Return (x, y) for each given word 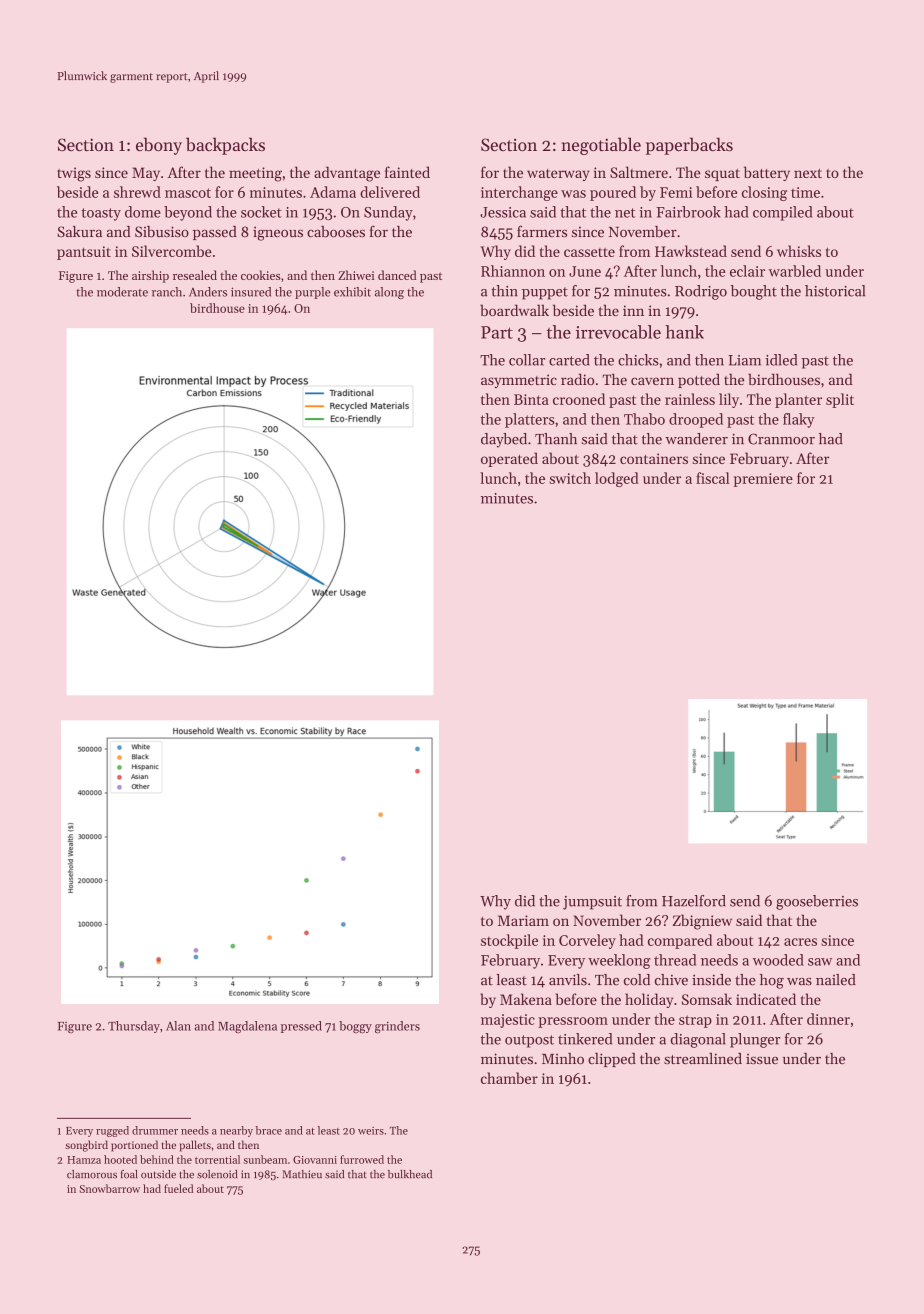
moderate (122, 292)
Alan (178, 1026)
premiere (763, 480)
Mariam (523, 920)
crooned (579, 399)
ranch (167, 292)
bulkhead (410, 1174)
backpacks (225, 146)
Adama (333, 192)
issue (762, 1059)
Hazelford (694, 901)
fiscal (713, 478)
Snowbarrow (110, 1188)
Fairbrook (688, 212)
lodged (617, 479)
